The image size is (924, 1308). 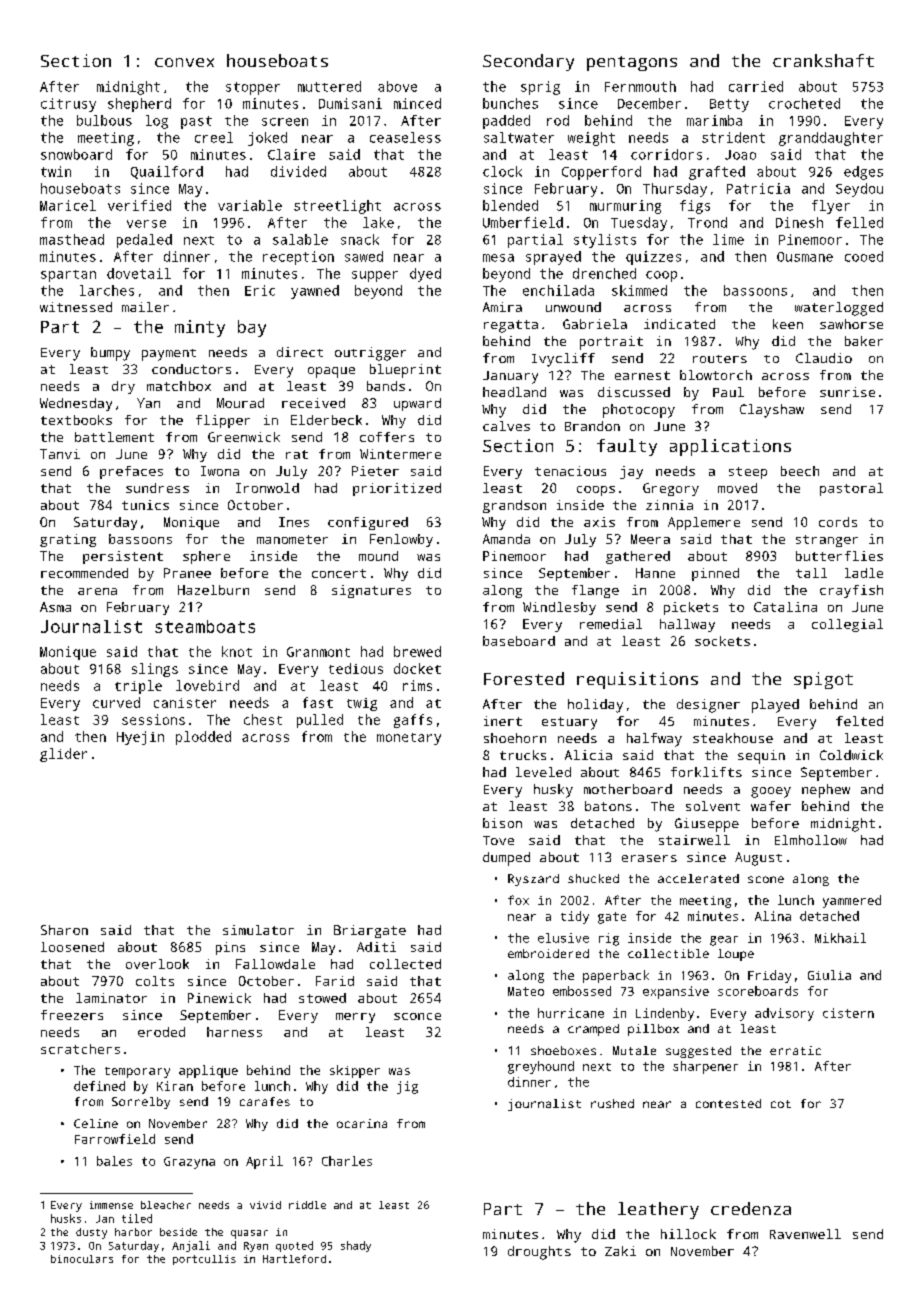 I want to click on fox, so click(x=518, y=900).
